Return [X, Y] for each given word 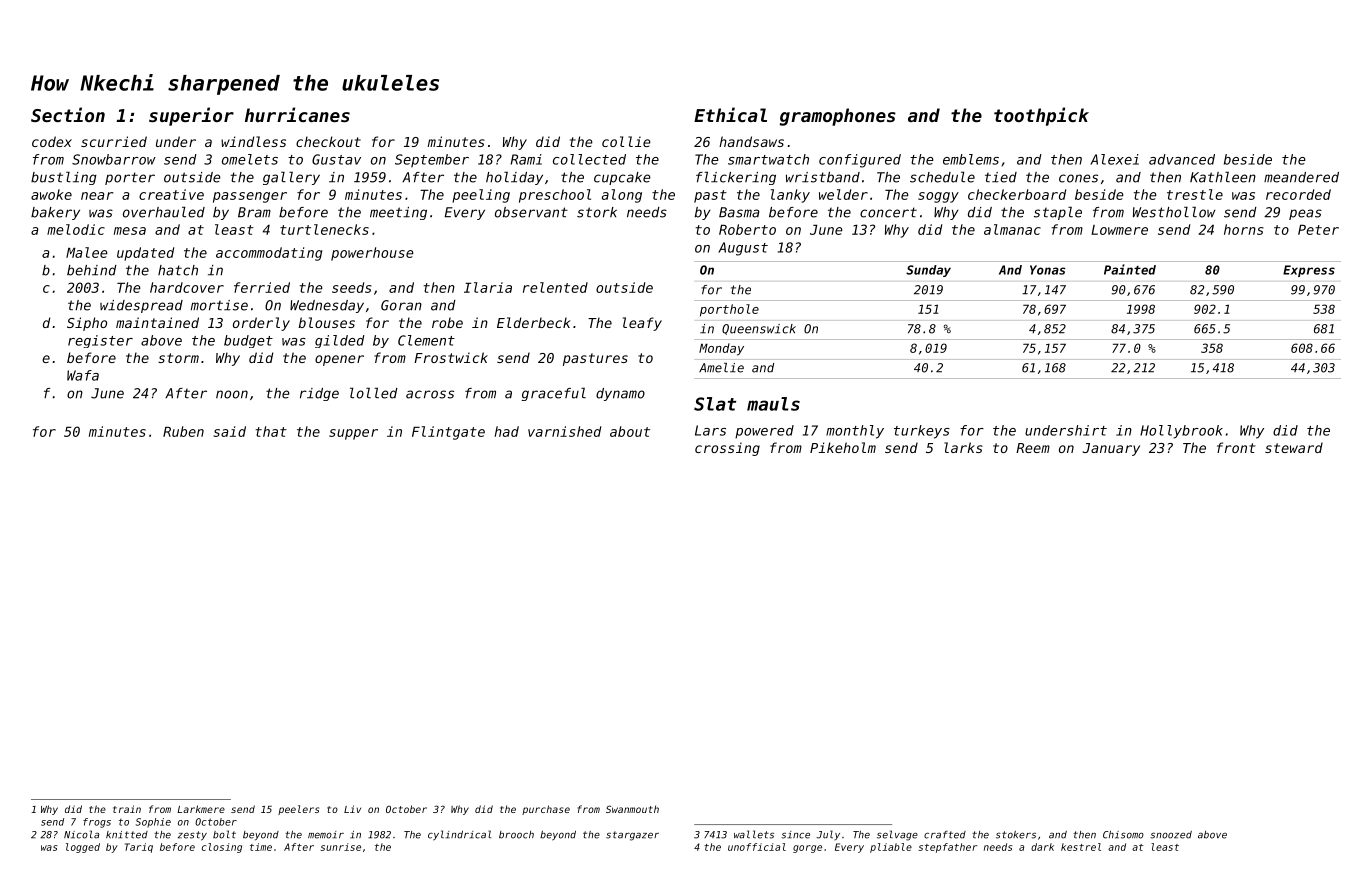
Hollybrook [1181, 432]
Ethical [730, 114]
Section [68, 114]
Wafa [83, 375]
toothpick [1041, 116]
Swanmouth [632, 809]
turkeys [922, 432]
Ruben [183, 431]
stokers [1016, 835]
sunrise [341, 847]
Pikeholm [843, 447]
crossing [727, 449]
